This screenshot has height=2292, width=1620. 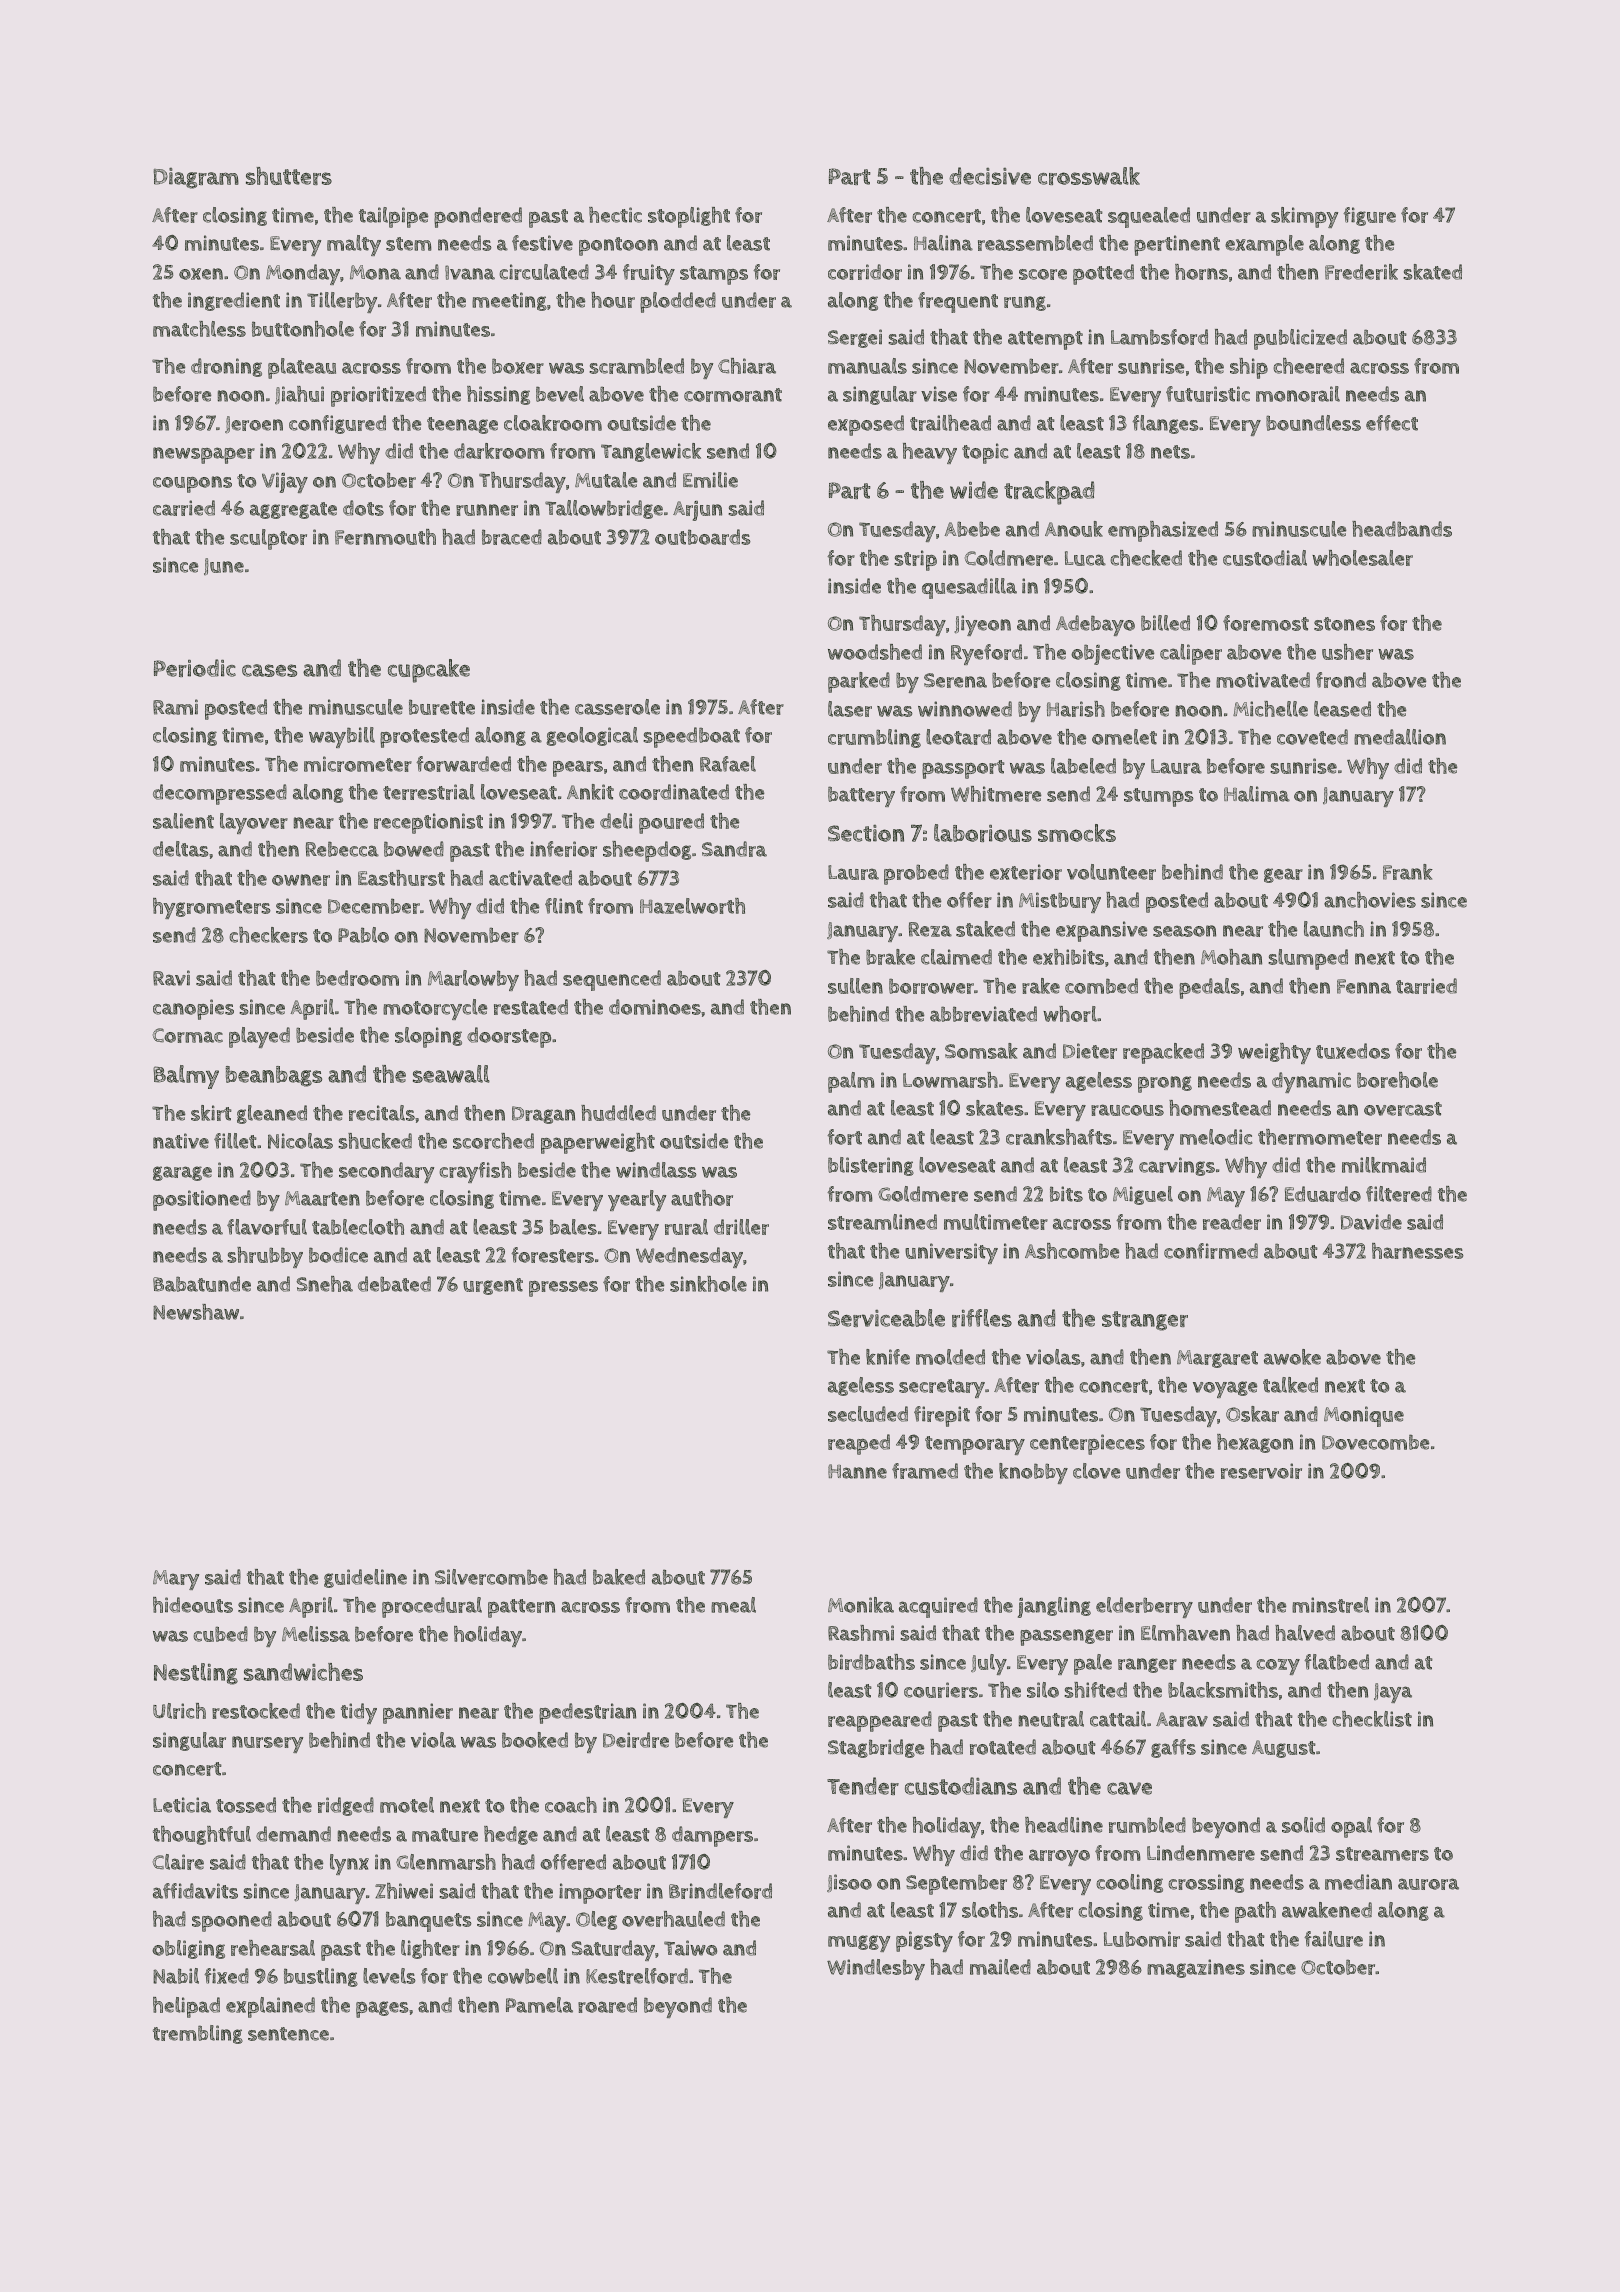 I want to click on salient, so click(x=183, y=821).
